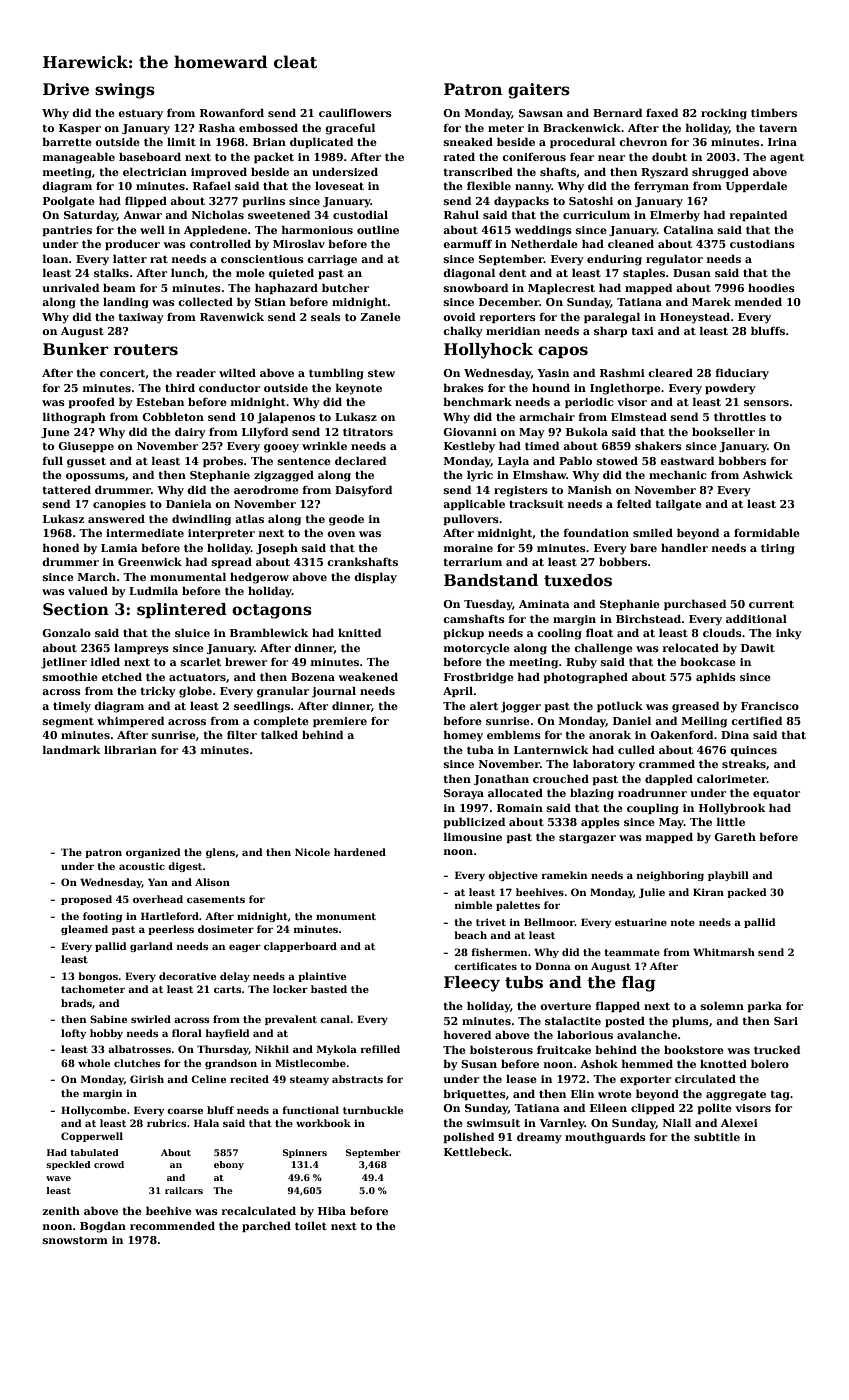 The width and height of the document is (849, 1400). I want to click on Alexei, so click(739, 1122).
